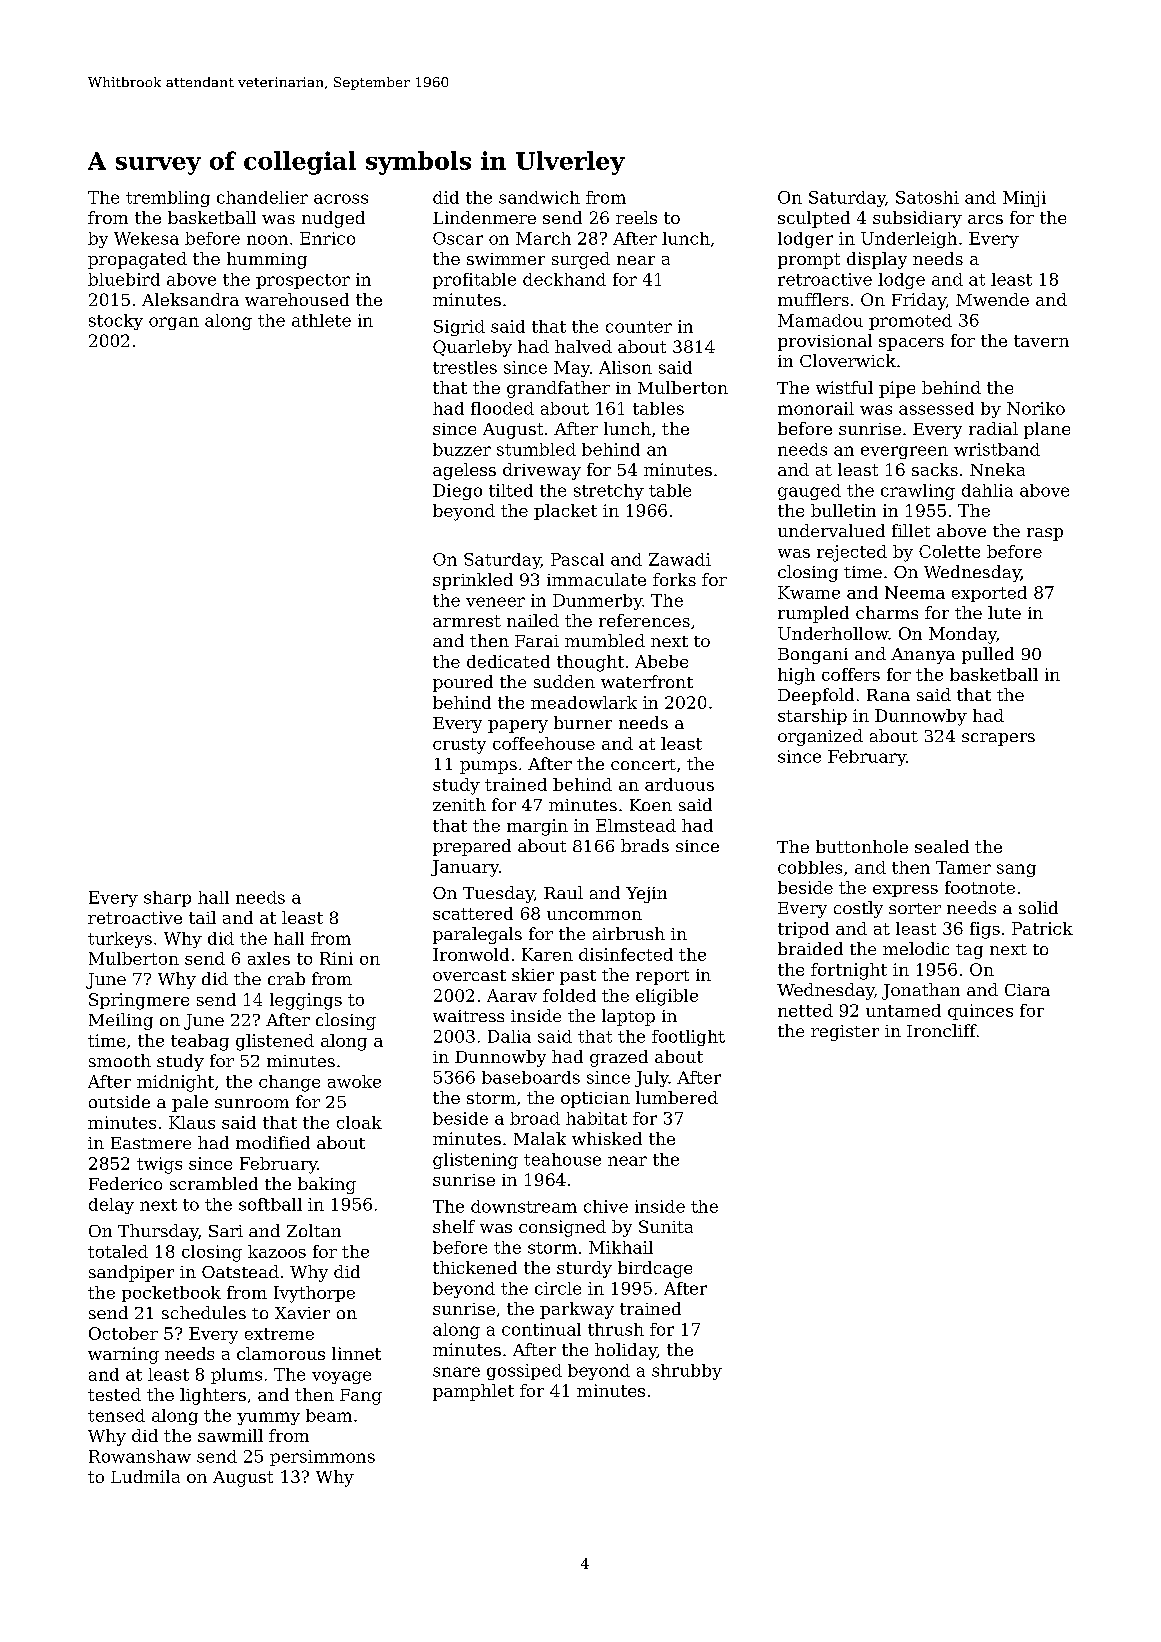  Describe the element at coordinates (888, 695) in the image. I see `Rana` at that location.
